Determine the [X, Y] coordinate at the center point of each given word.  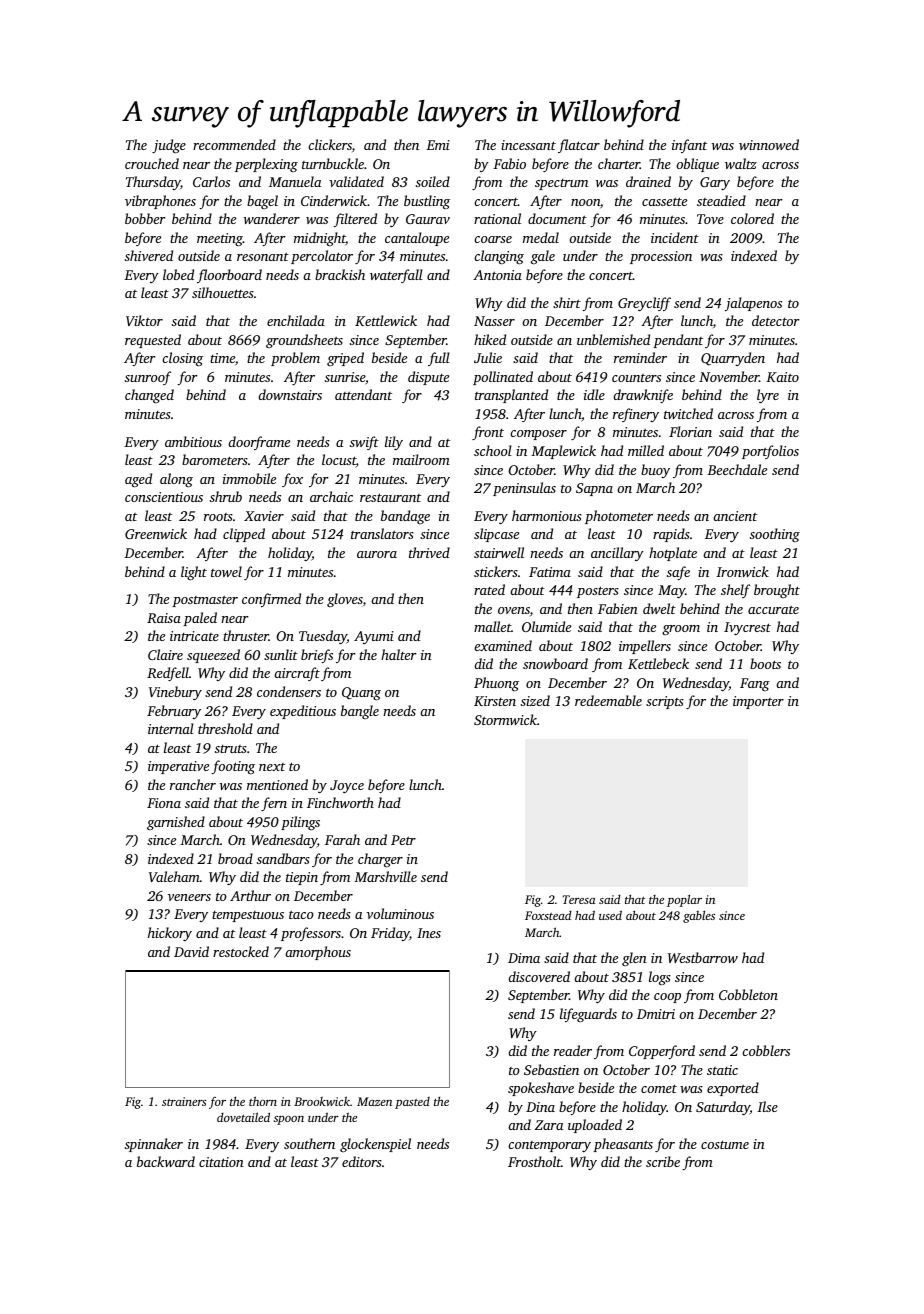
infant [689, 146]
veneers [189, 897]
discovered [539, 976]
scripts [665, 702]
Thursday [153, 183]
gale [543, 257]
